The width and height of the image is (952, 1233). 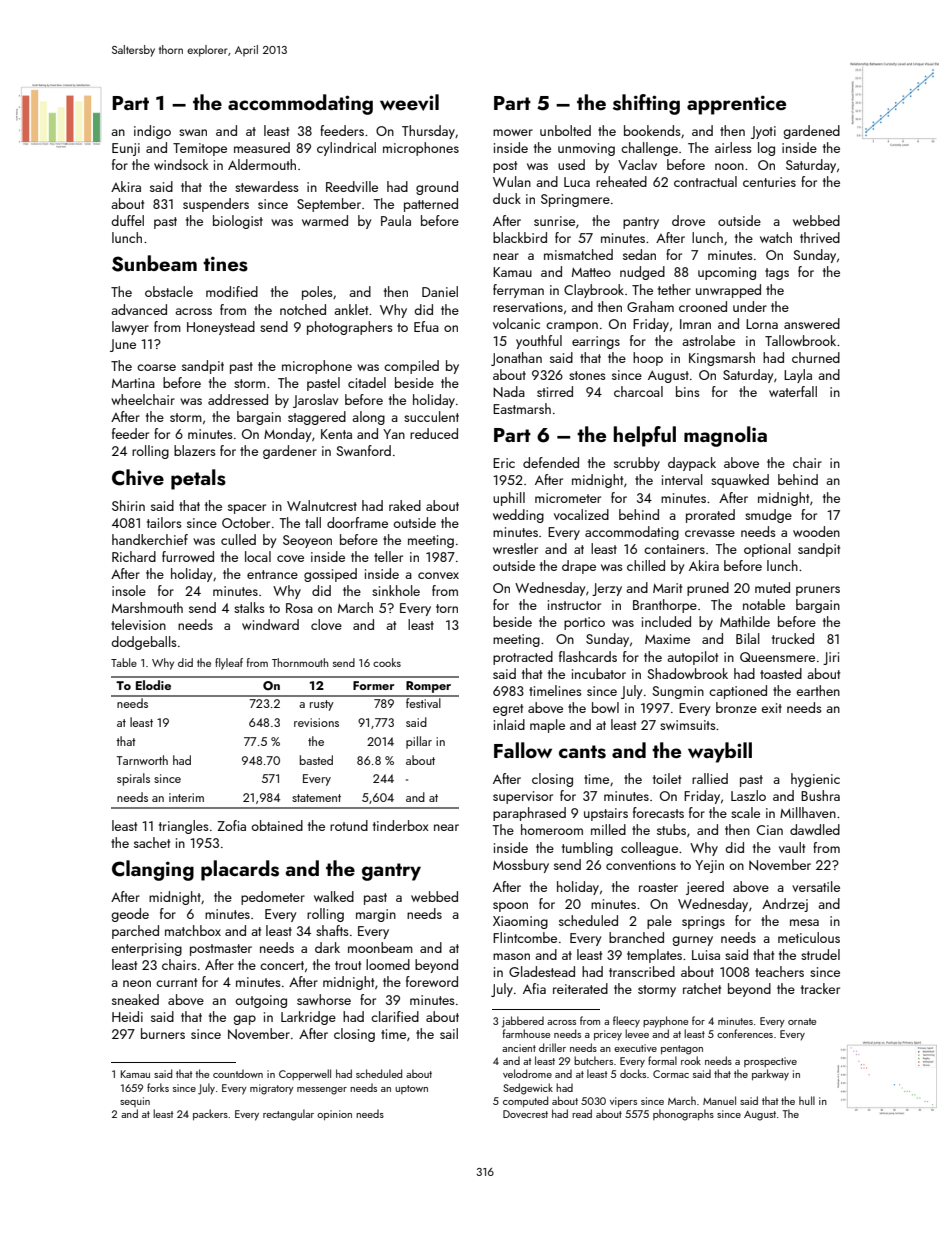 I want to click on burners, so click(x=163, y=1033).
